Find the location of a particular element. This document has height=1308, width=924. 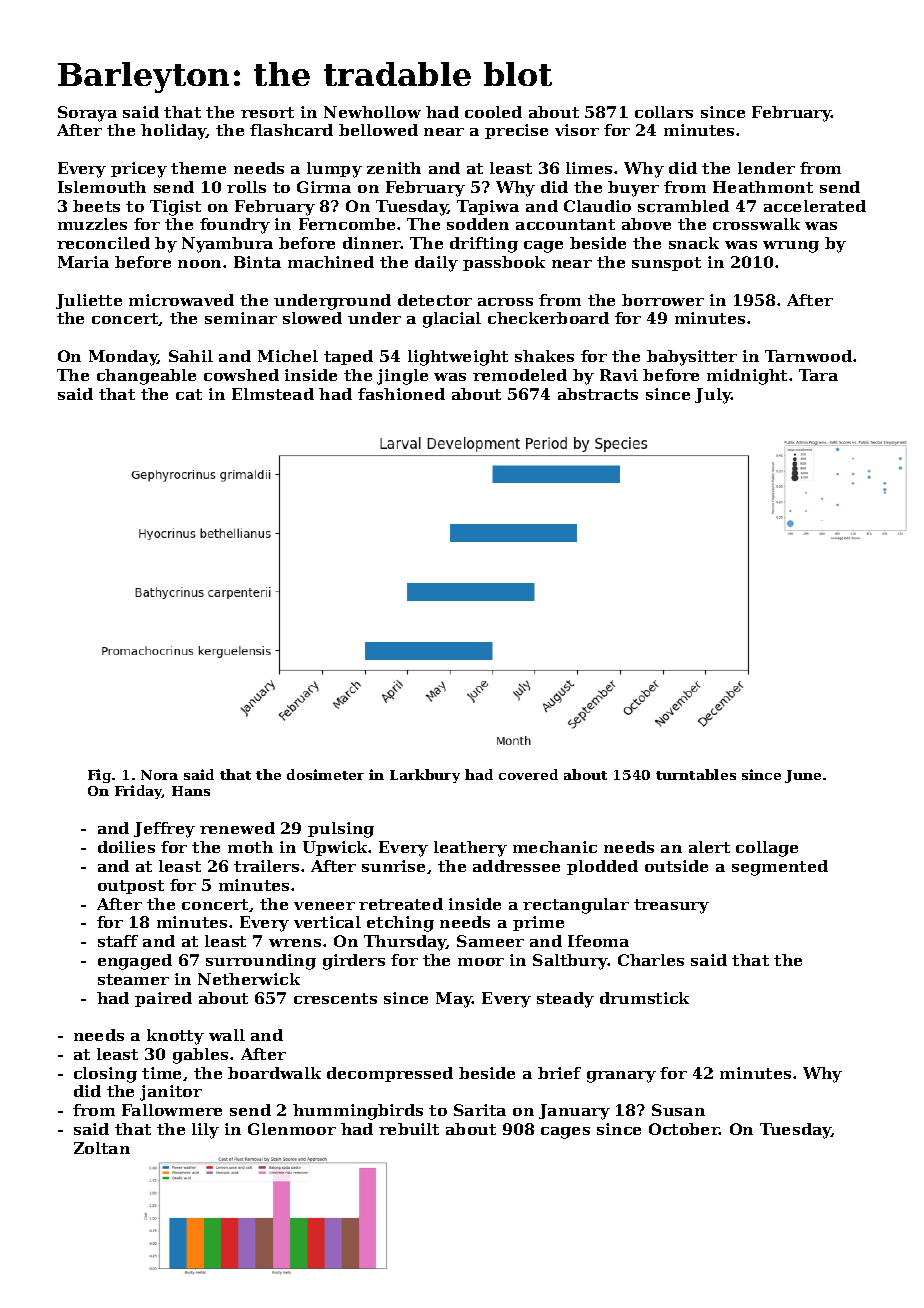

Zoltan is located at coordinates (102, 1148).
